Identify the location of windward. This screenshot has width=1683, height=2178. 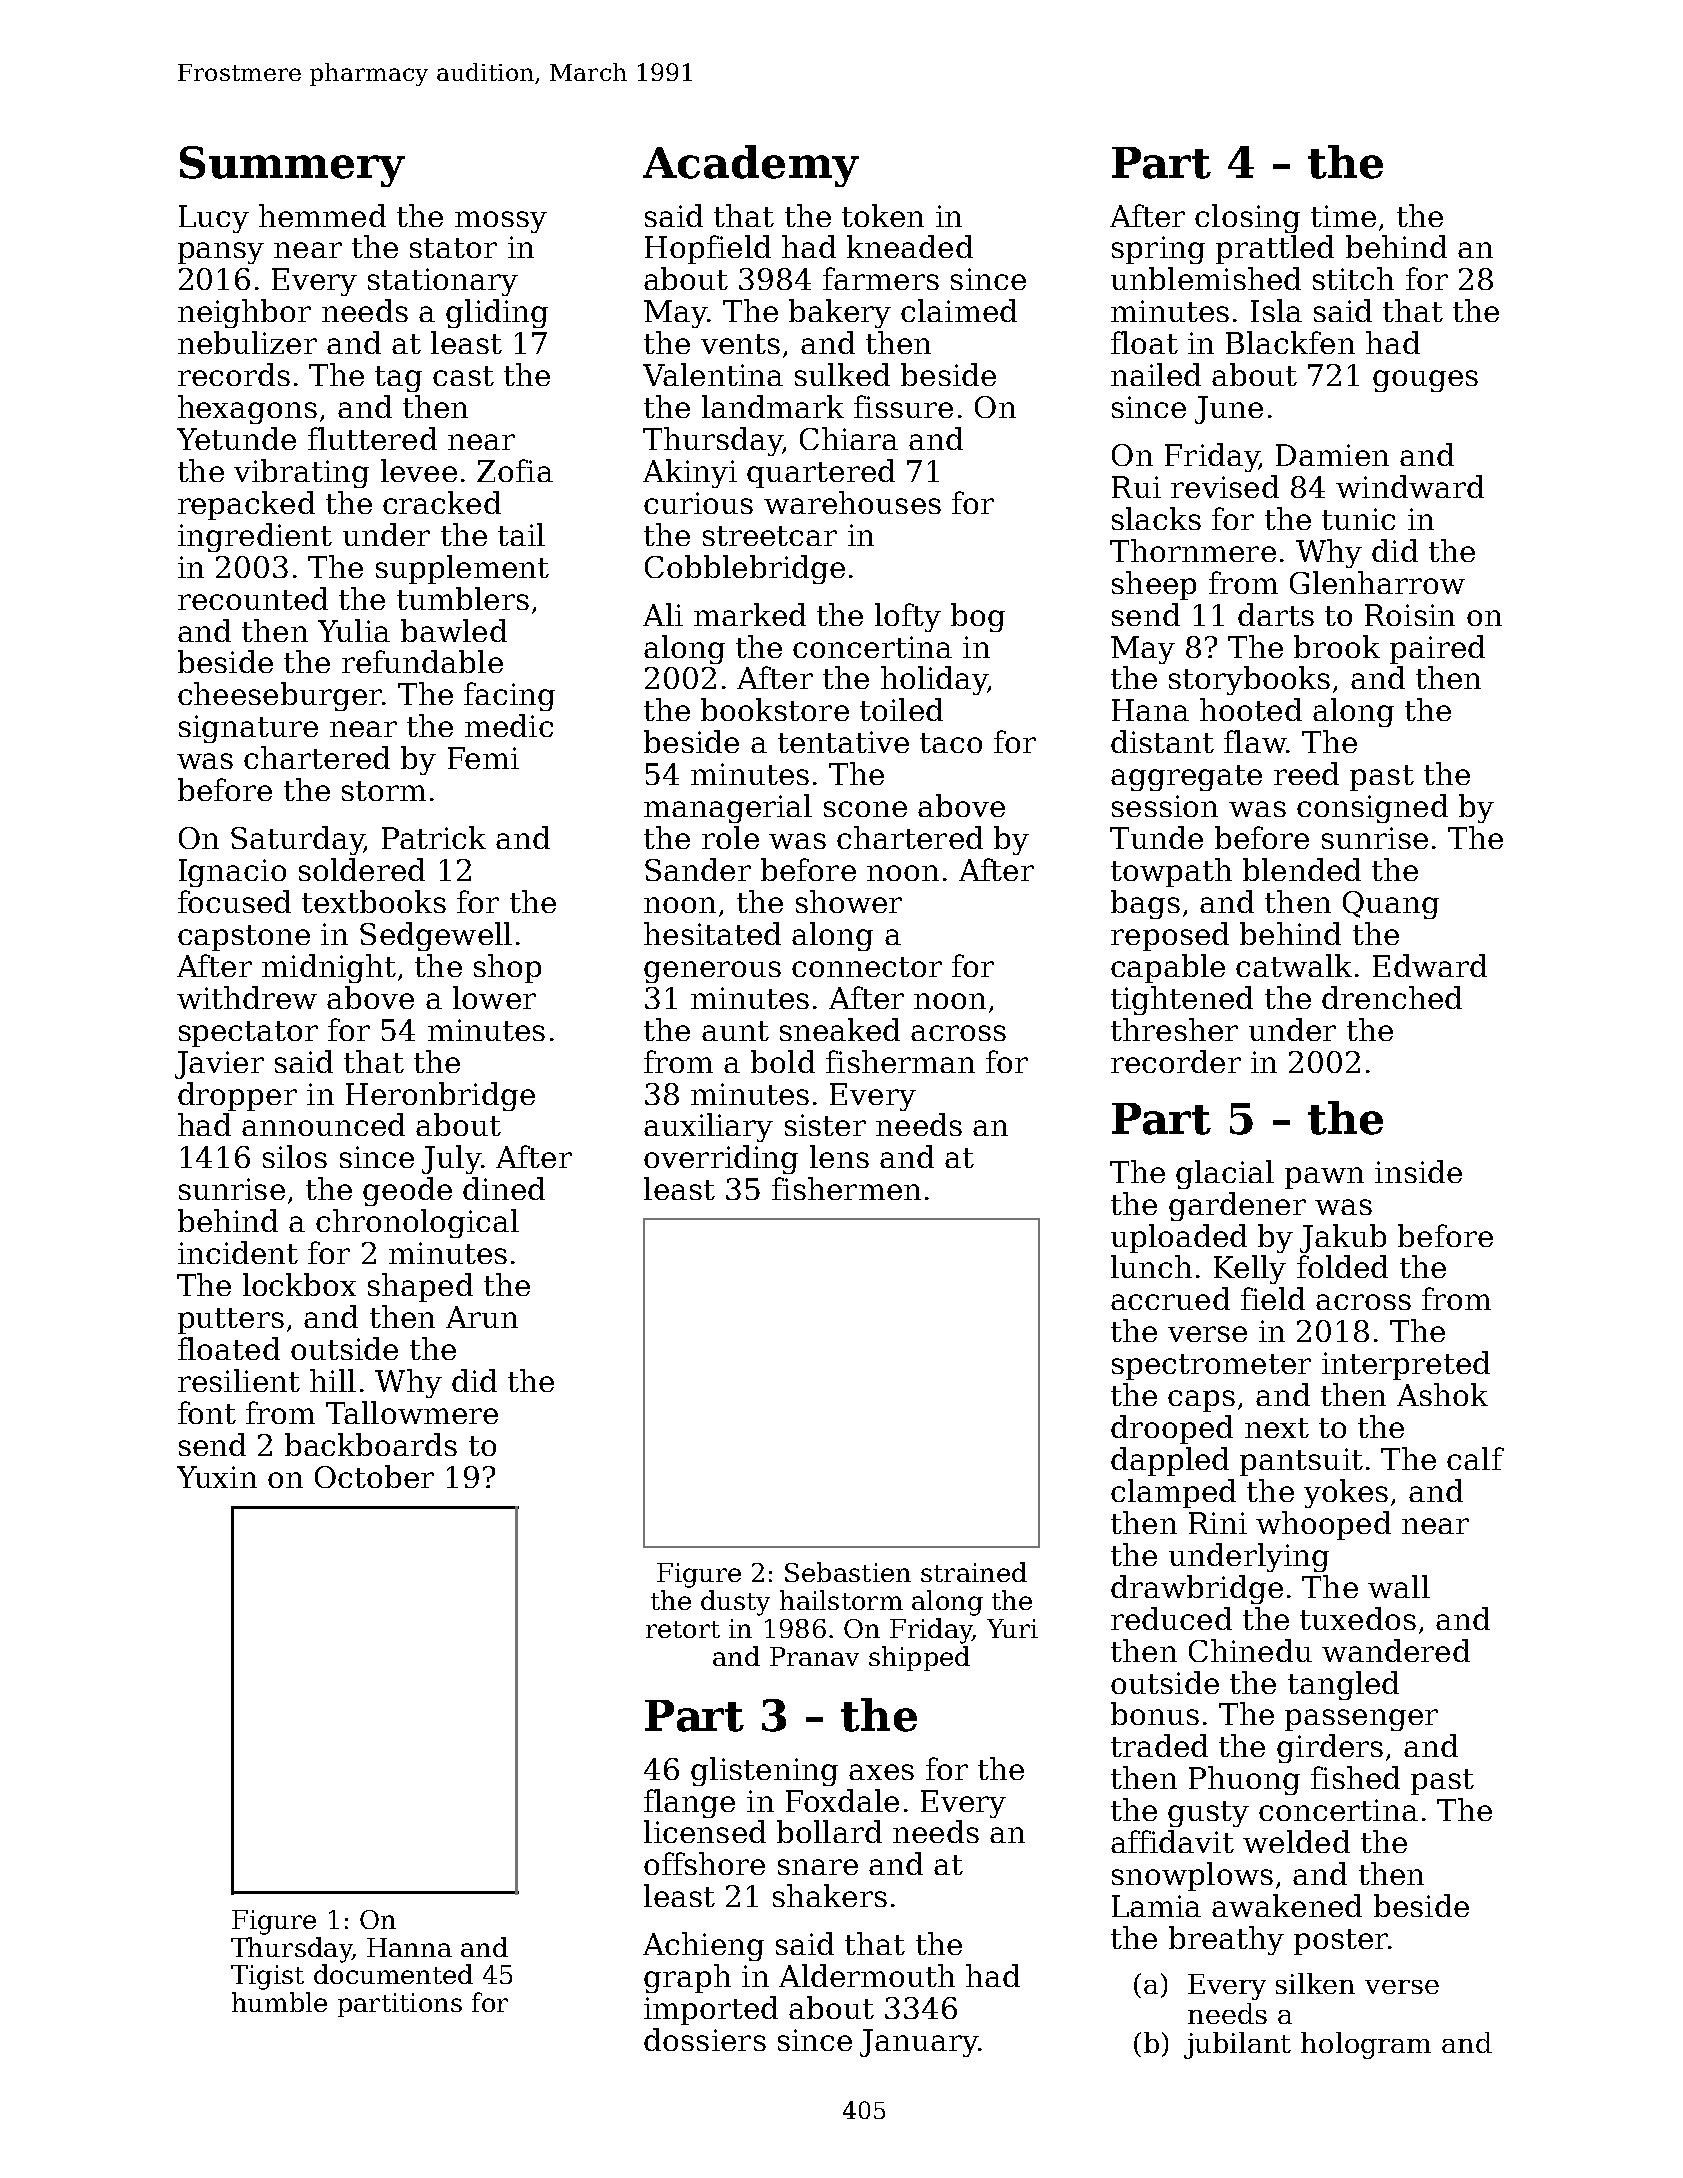
(1410, 486).
